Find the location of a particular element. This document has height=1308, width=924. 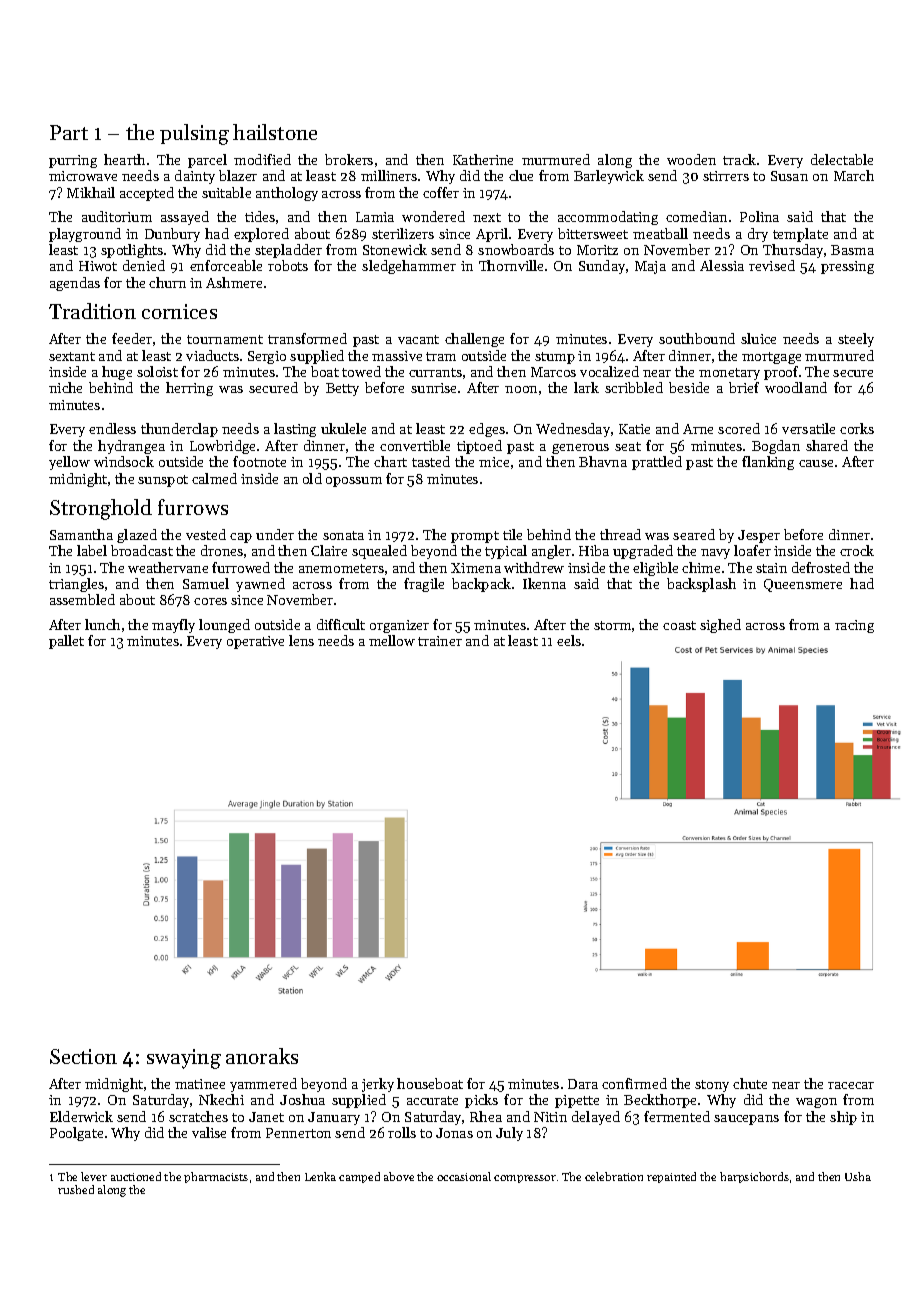

pallet is located at coordinates (66, 642).
